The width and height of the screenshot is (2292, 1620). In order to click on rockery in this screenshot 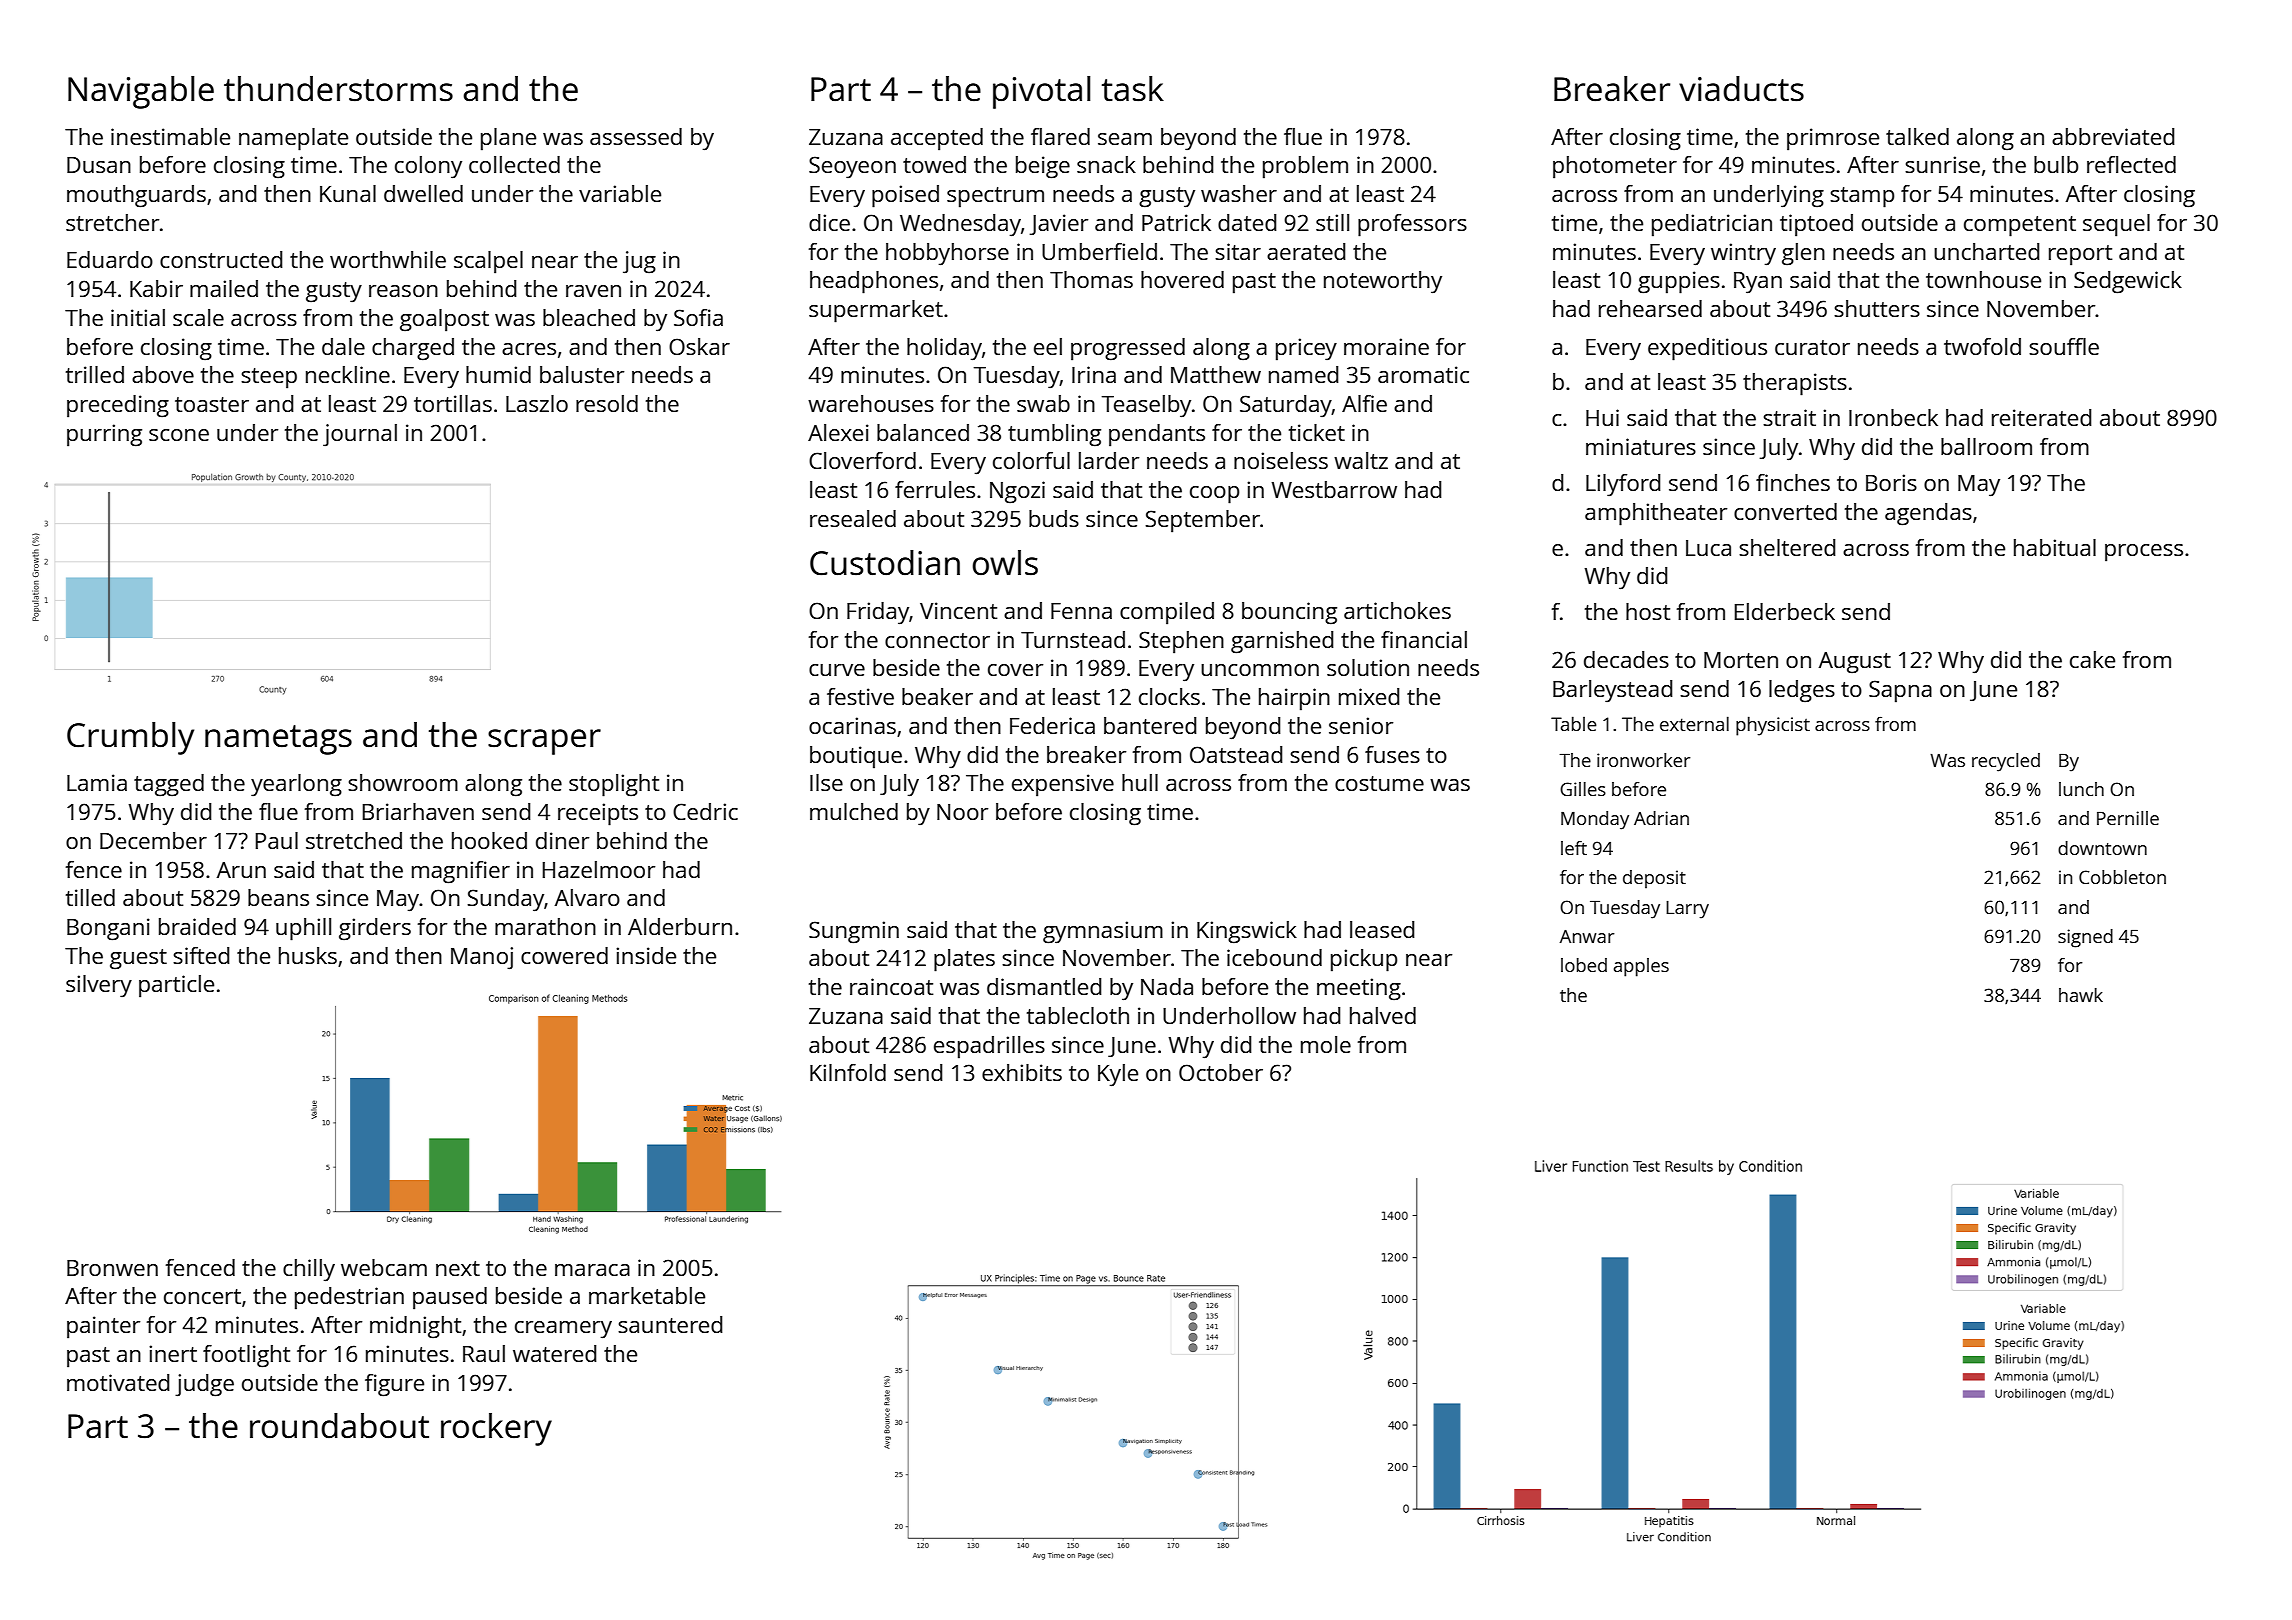, I will do `click(496, 1429)`.
